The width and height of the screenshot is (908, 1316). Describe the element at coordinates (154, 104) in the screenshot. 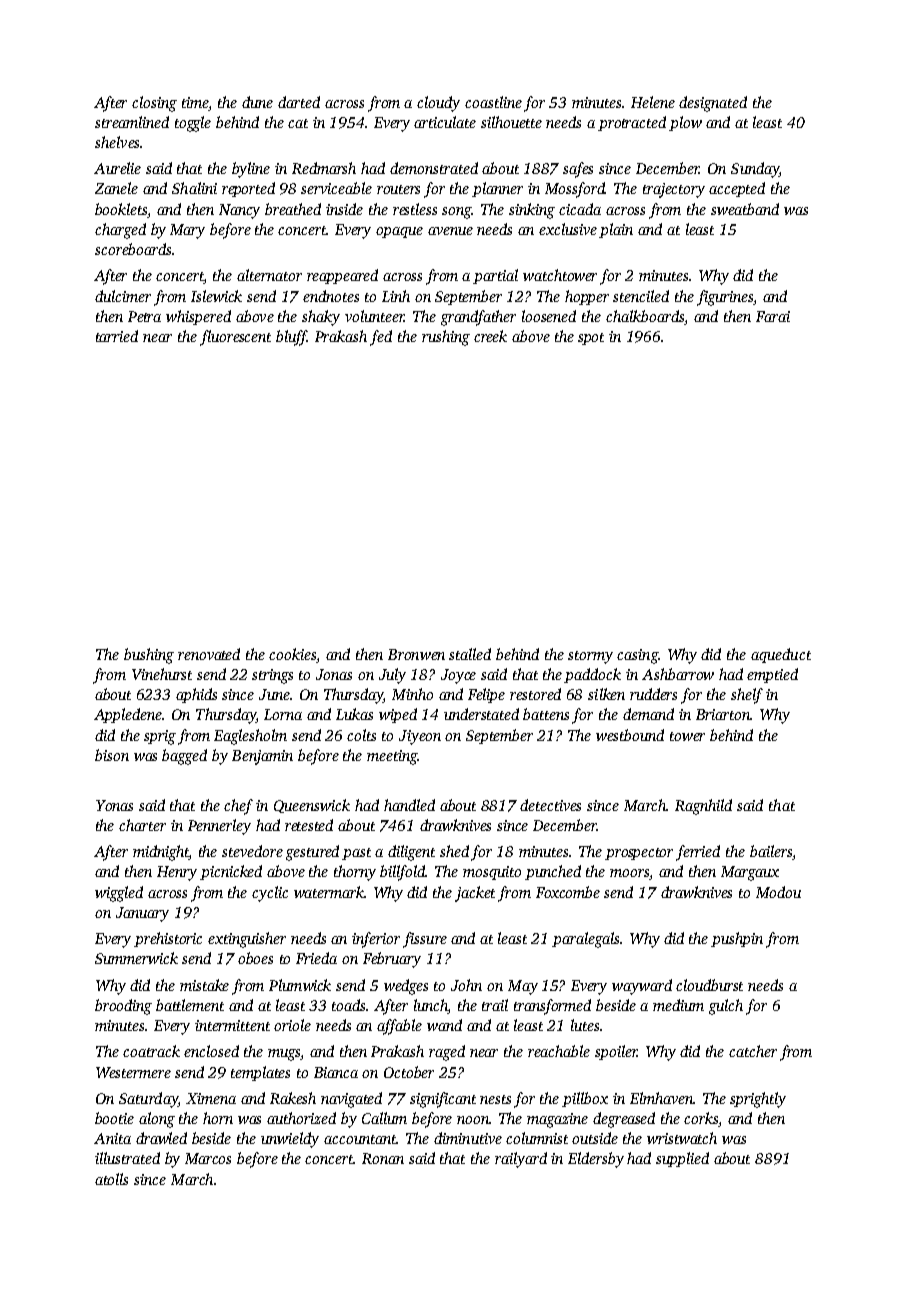

I see `closing` at that location.
